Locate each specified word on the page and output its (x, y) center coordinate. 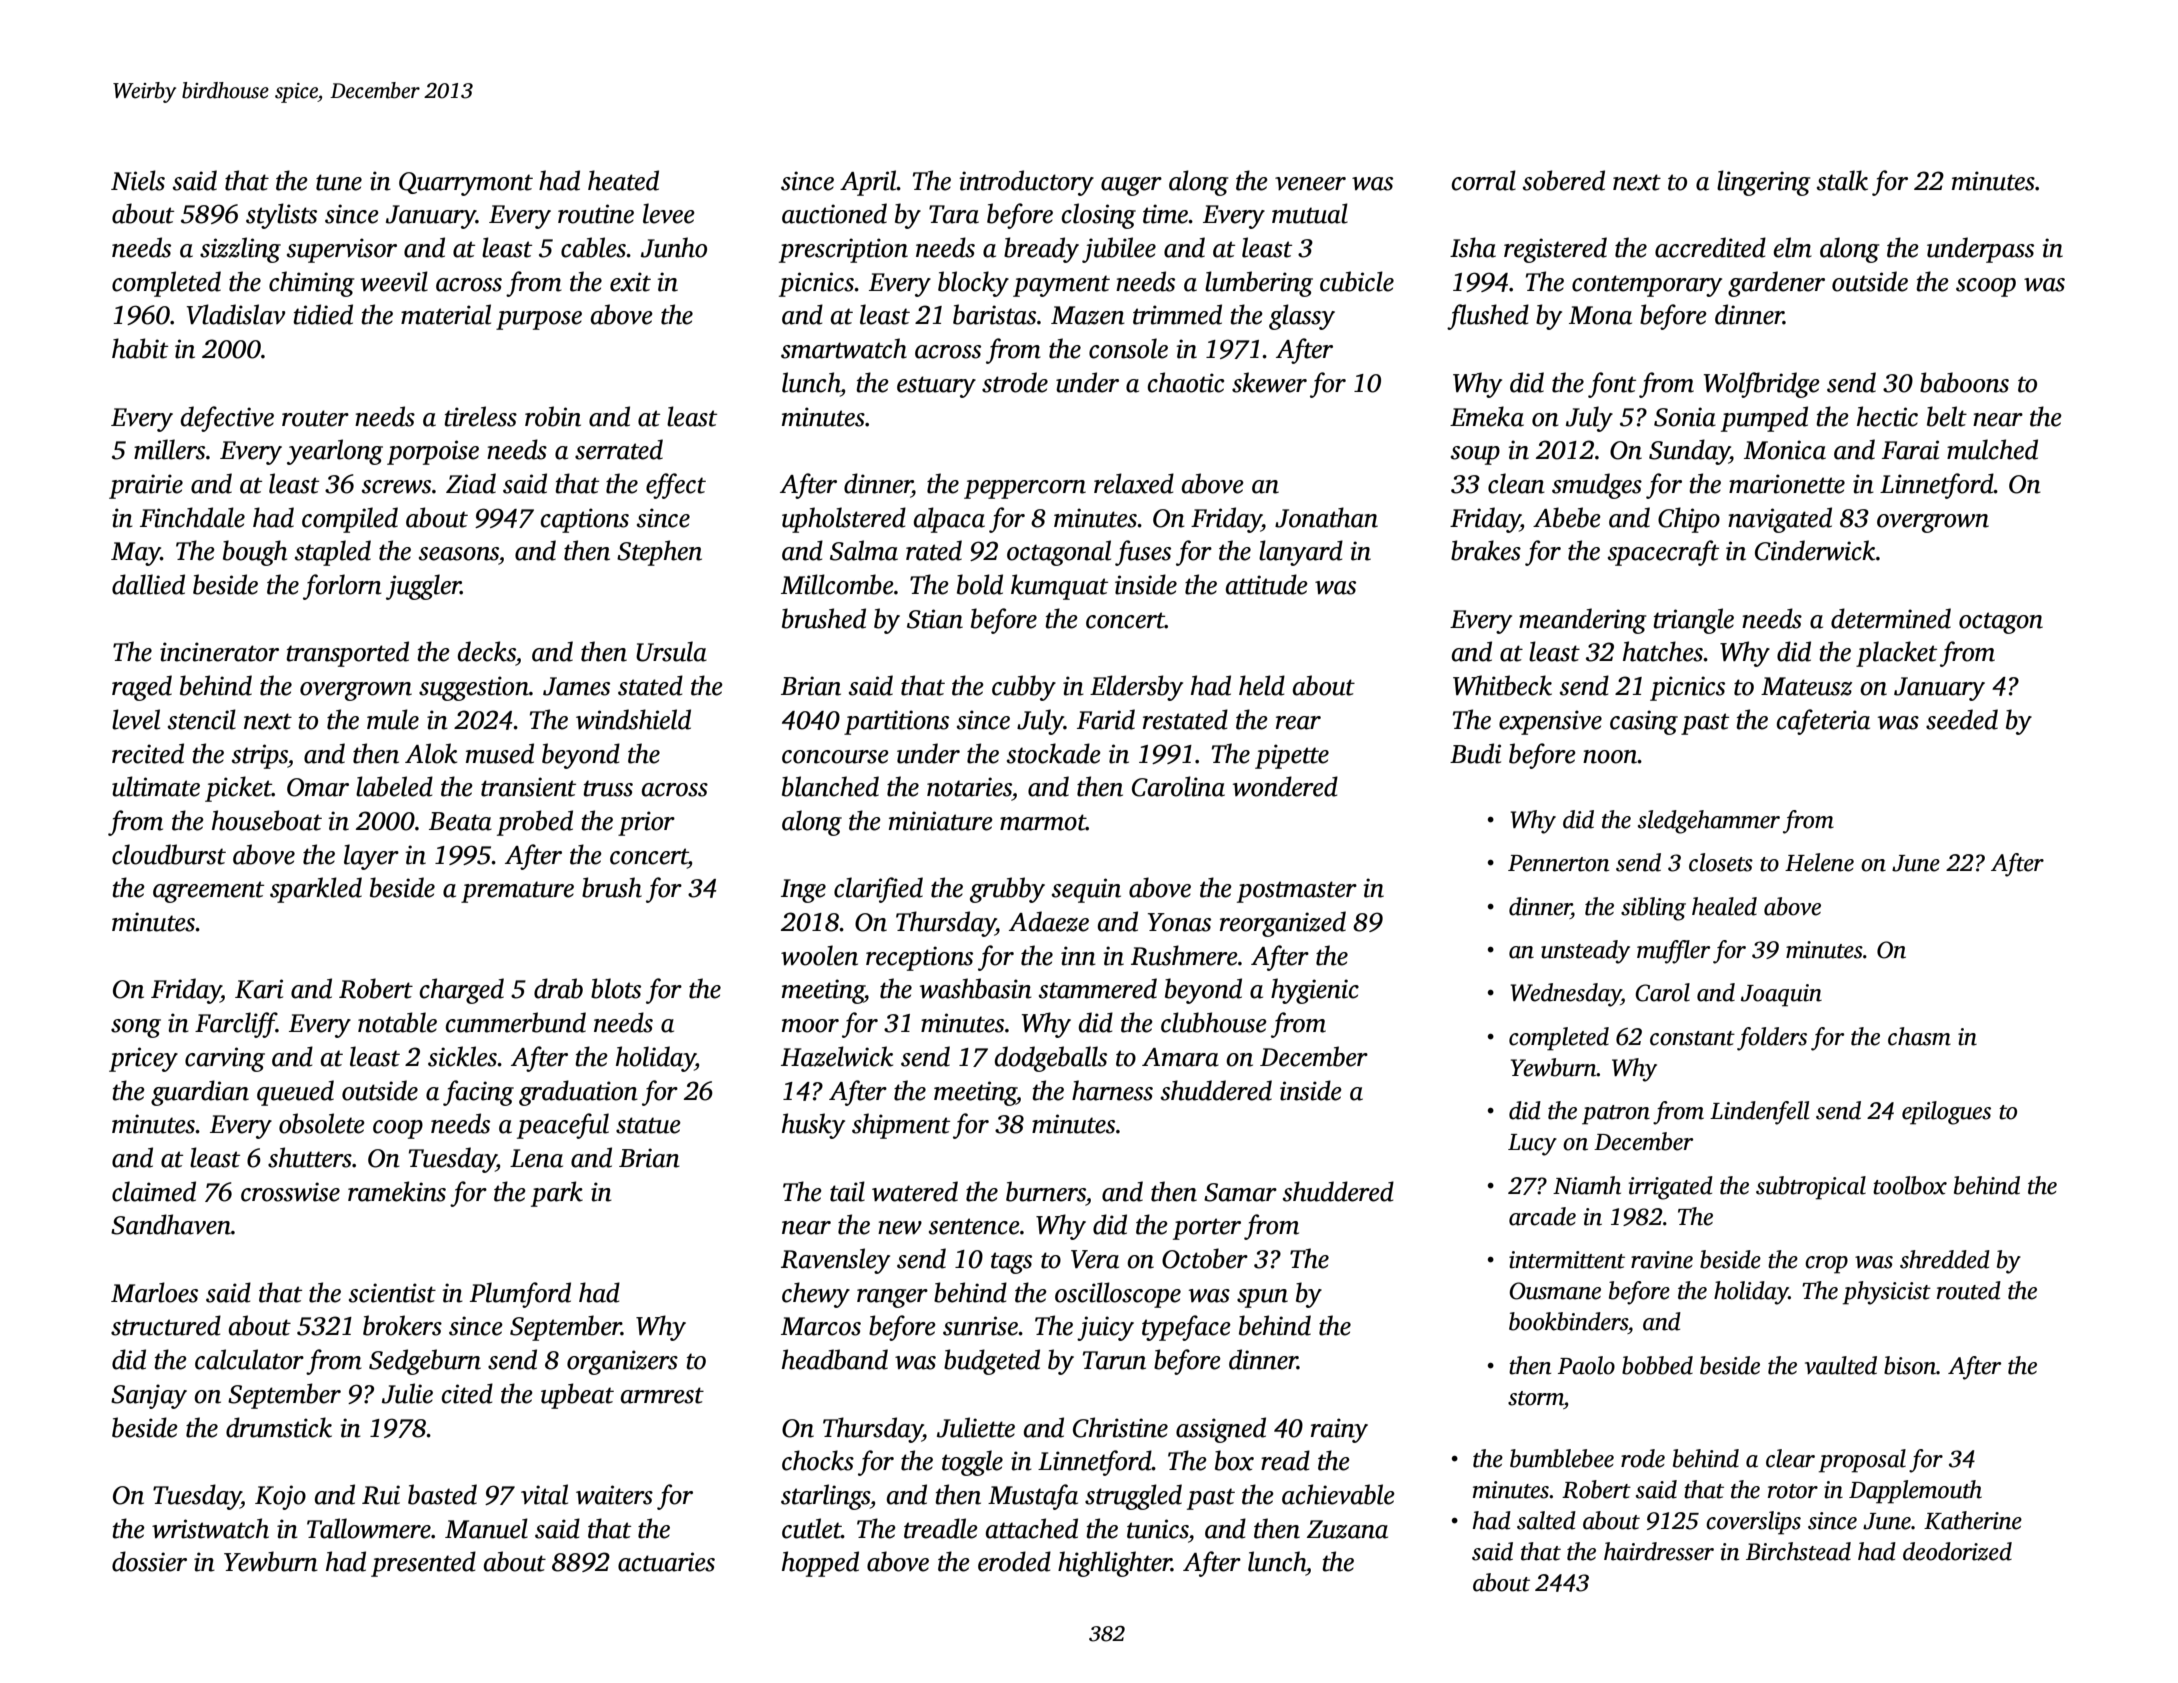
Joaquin (1781, 995)
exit (630, 282)
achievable (1338, 1494)
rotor (1793, 1491)
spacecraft (1663, 553)
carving (225, 1059)
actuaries (666, 1562)
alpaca (949, 520)
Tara (954, 214)
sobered (1564, 180)
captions (585, 520)
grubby (1007, 890)
